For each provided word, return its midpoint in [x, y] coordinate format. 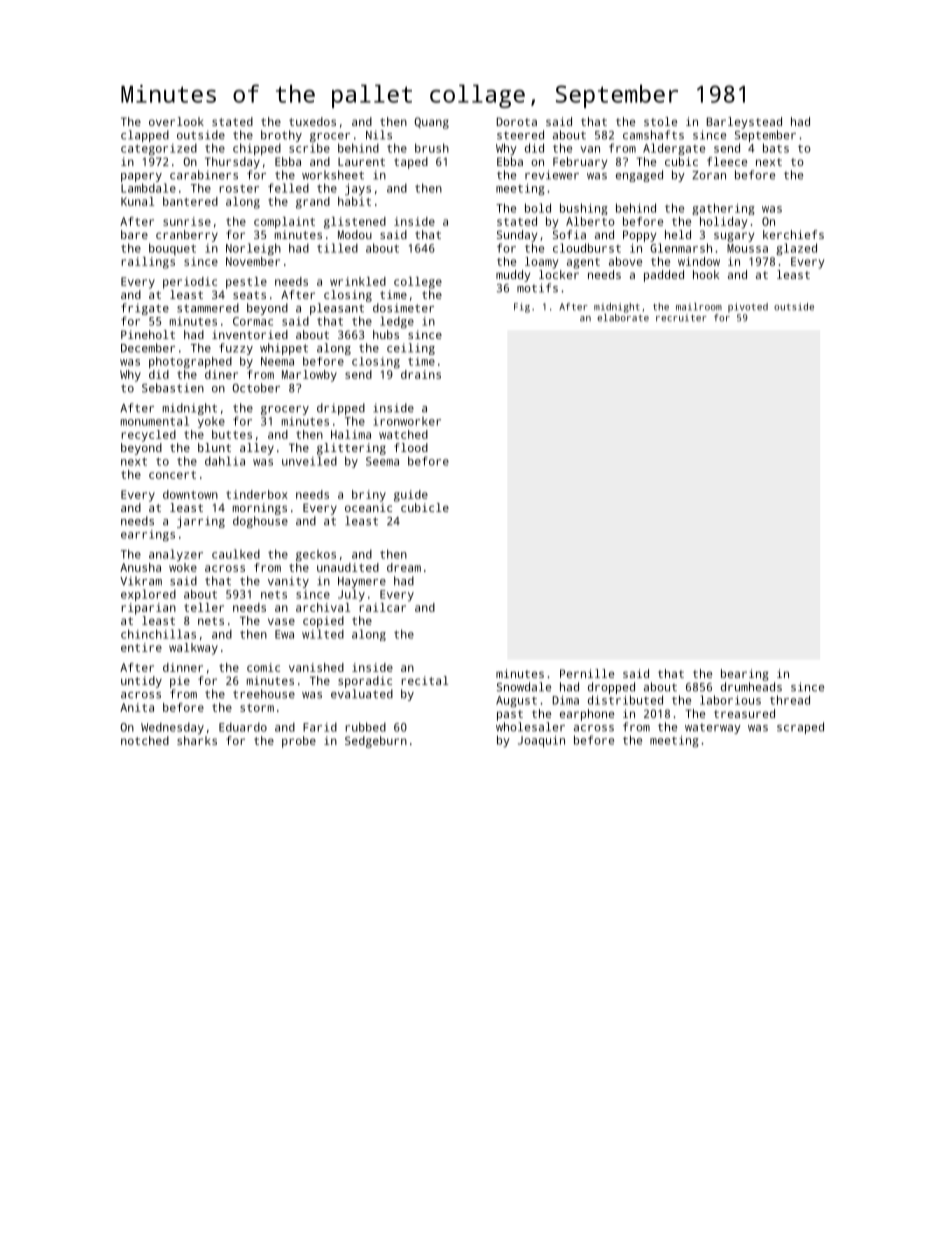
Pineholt [148, 334]
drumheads [751, 687]
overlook [176, 121]
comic [263, 667]
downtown [190, 494]
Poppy [639, 236]
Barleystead [744, 123]
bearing [745, 675]
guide [411, 496]
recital [424, 680]
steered [520, 135]
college [418, 283]
